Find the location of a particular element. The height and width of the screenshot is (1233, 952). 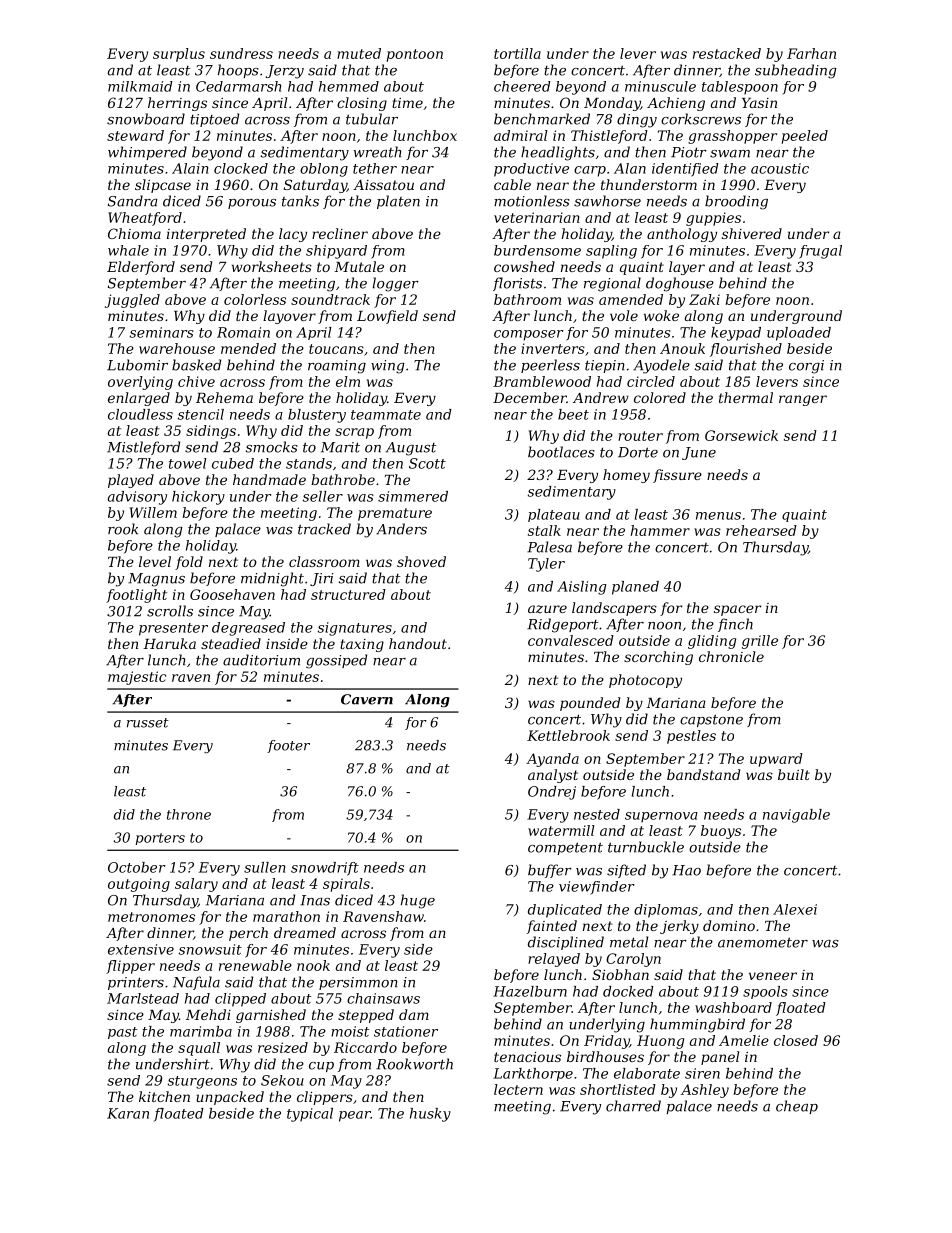

past is located at coordinates (122, 1033).
